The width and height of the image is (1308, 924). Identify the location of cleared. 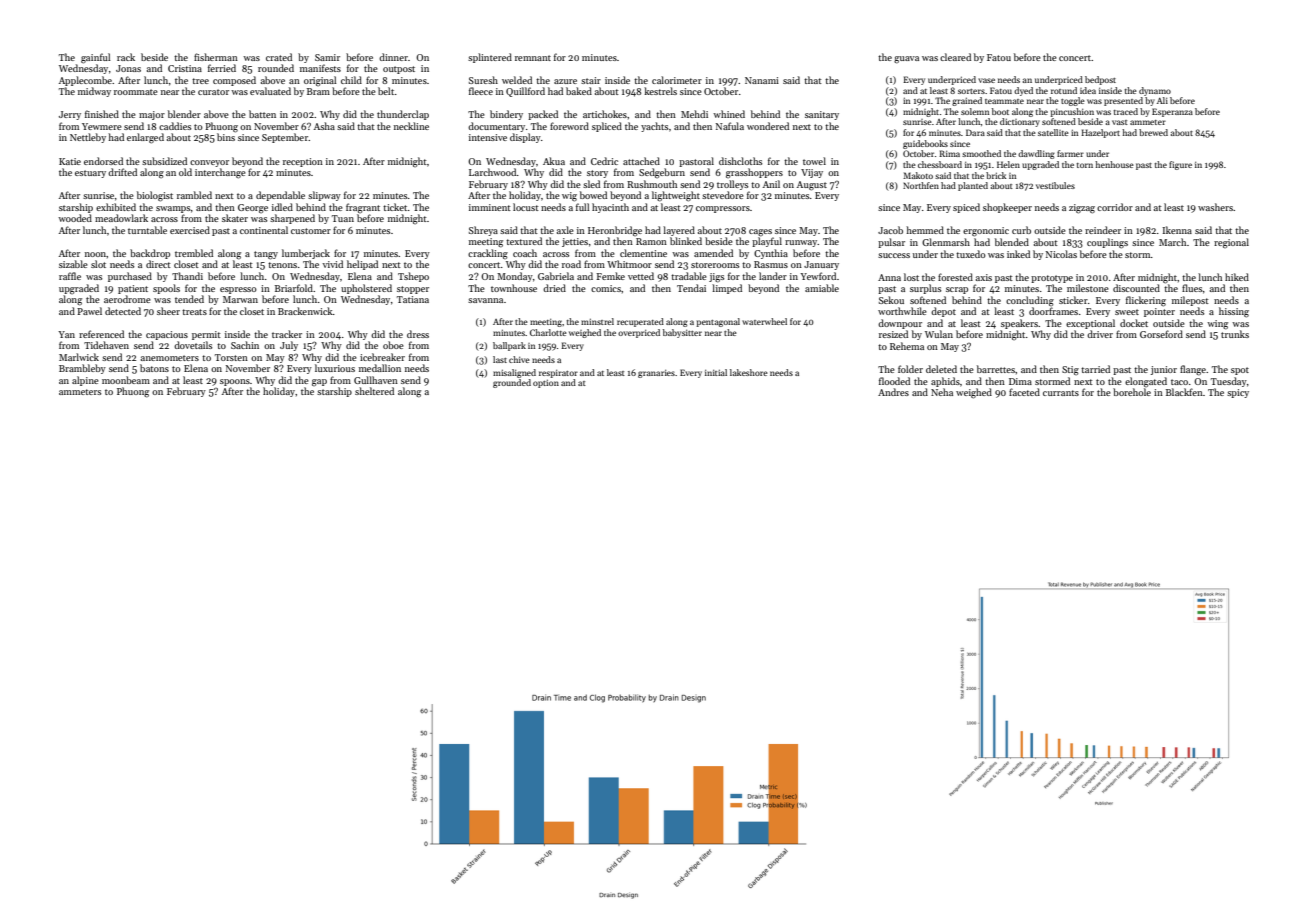
(955, 57).
